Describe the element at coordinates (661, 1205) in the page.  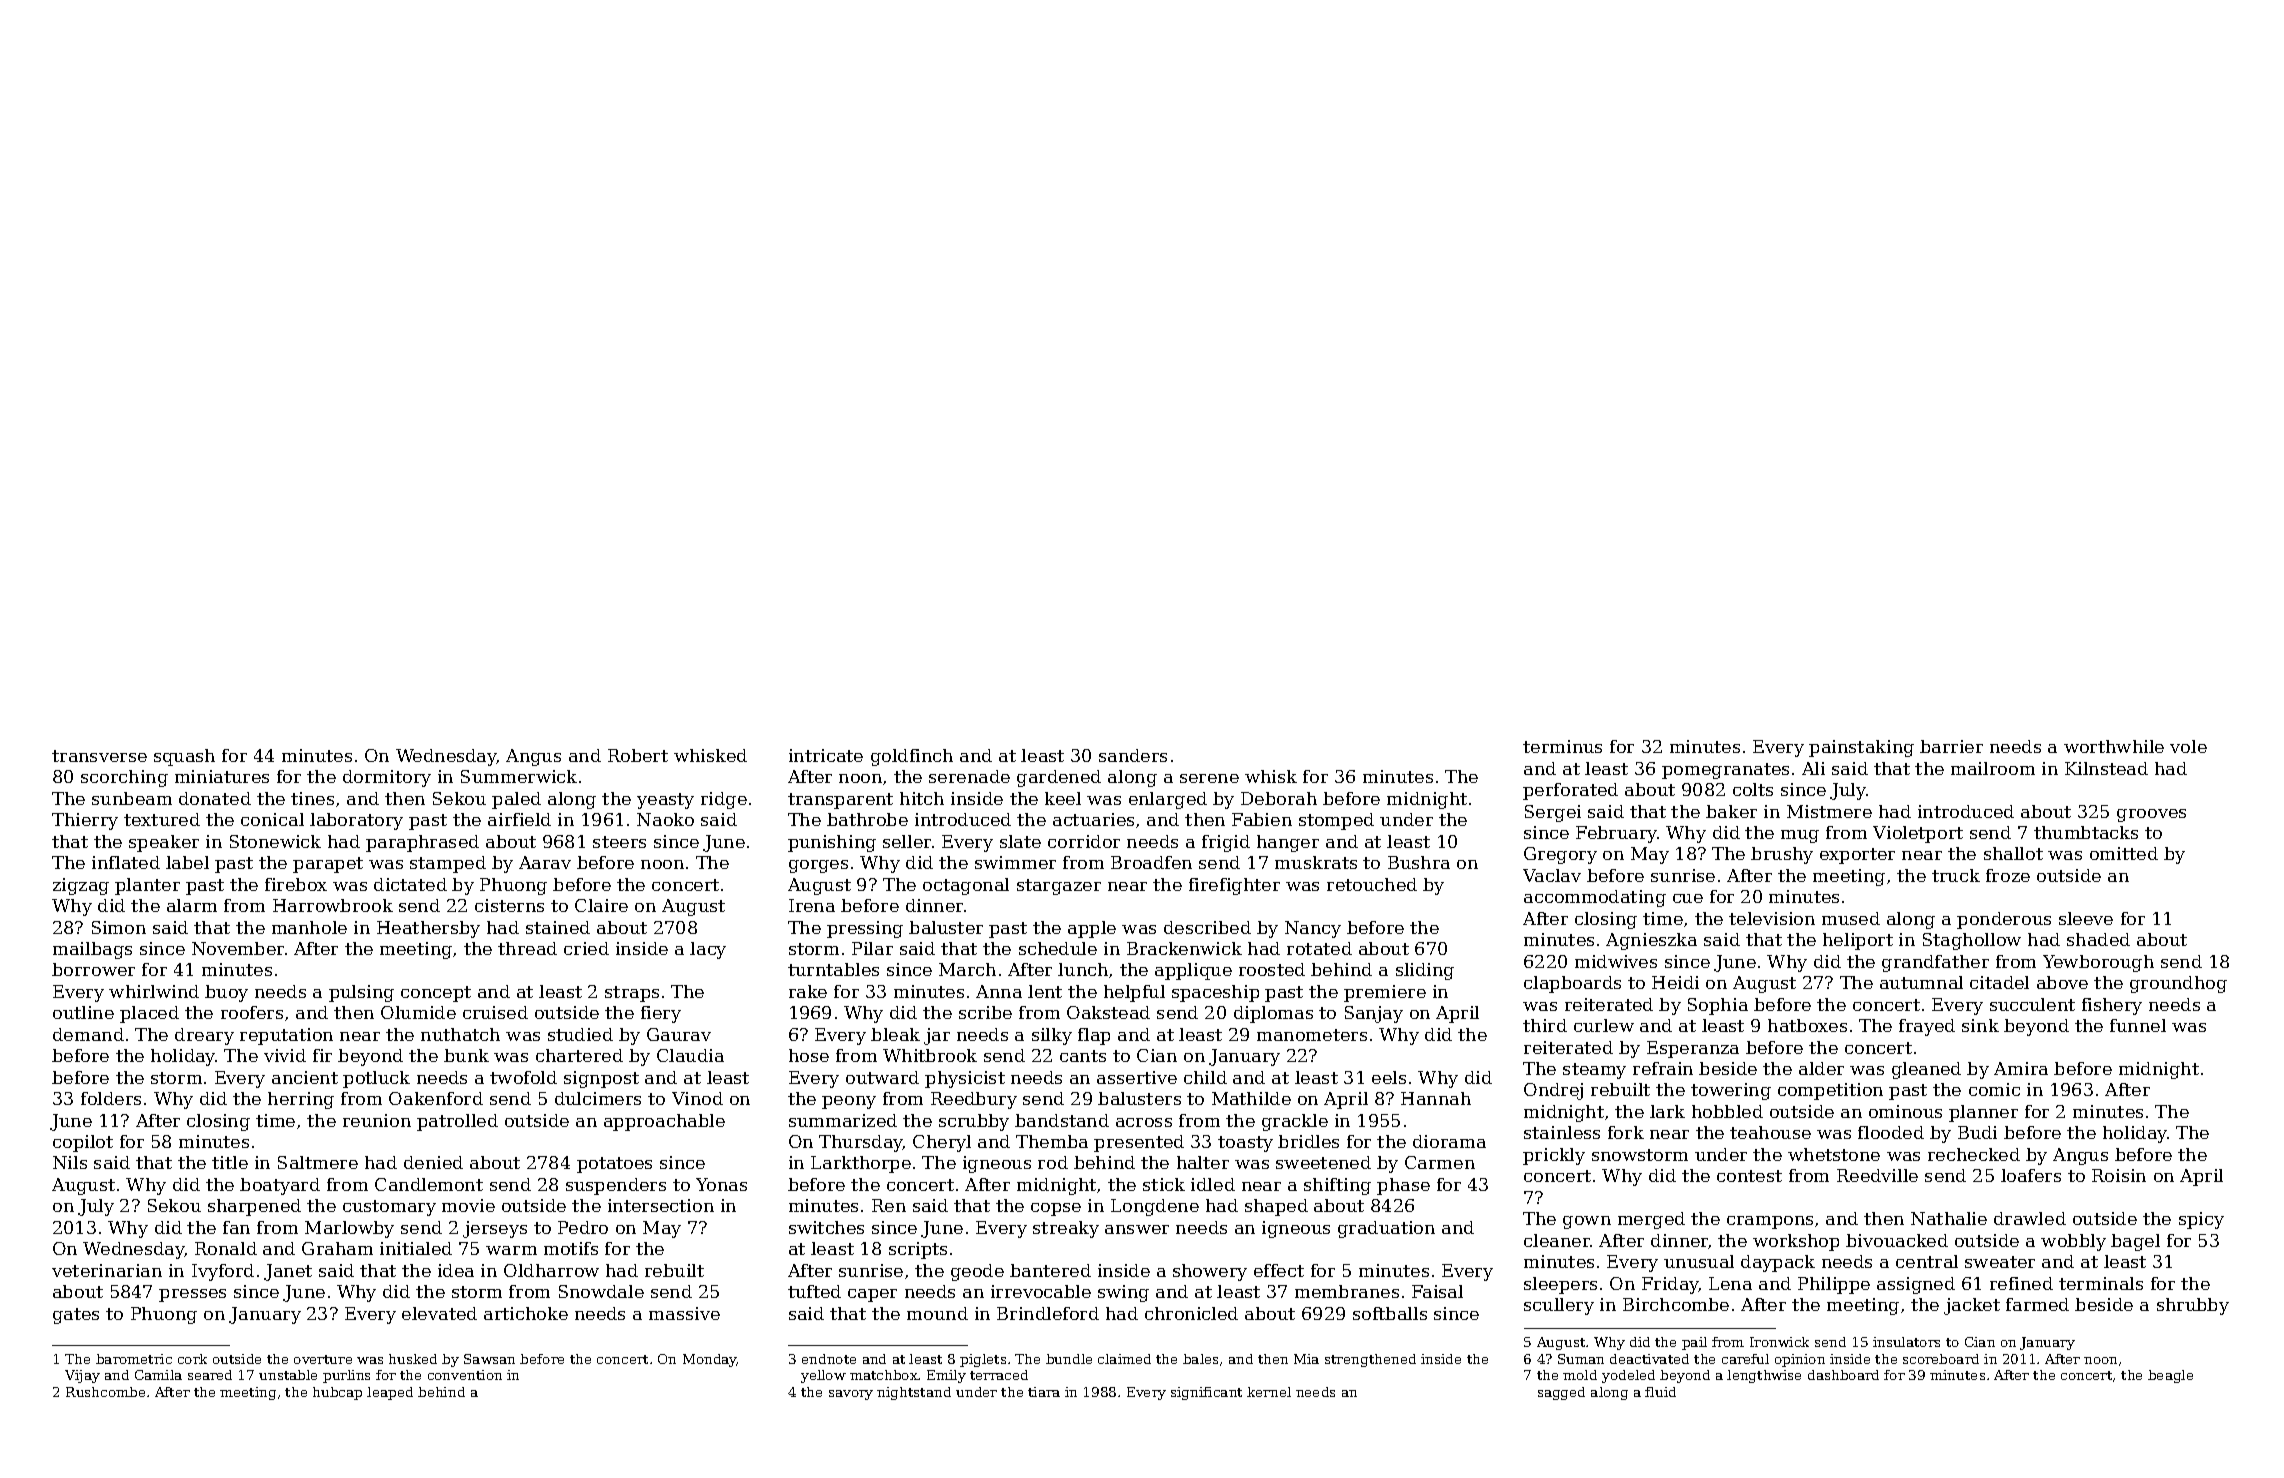
I see `intersection` at that location.
